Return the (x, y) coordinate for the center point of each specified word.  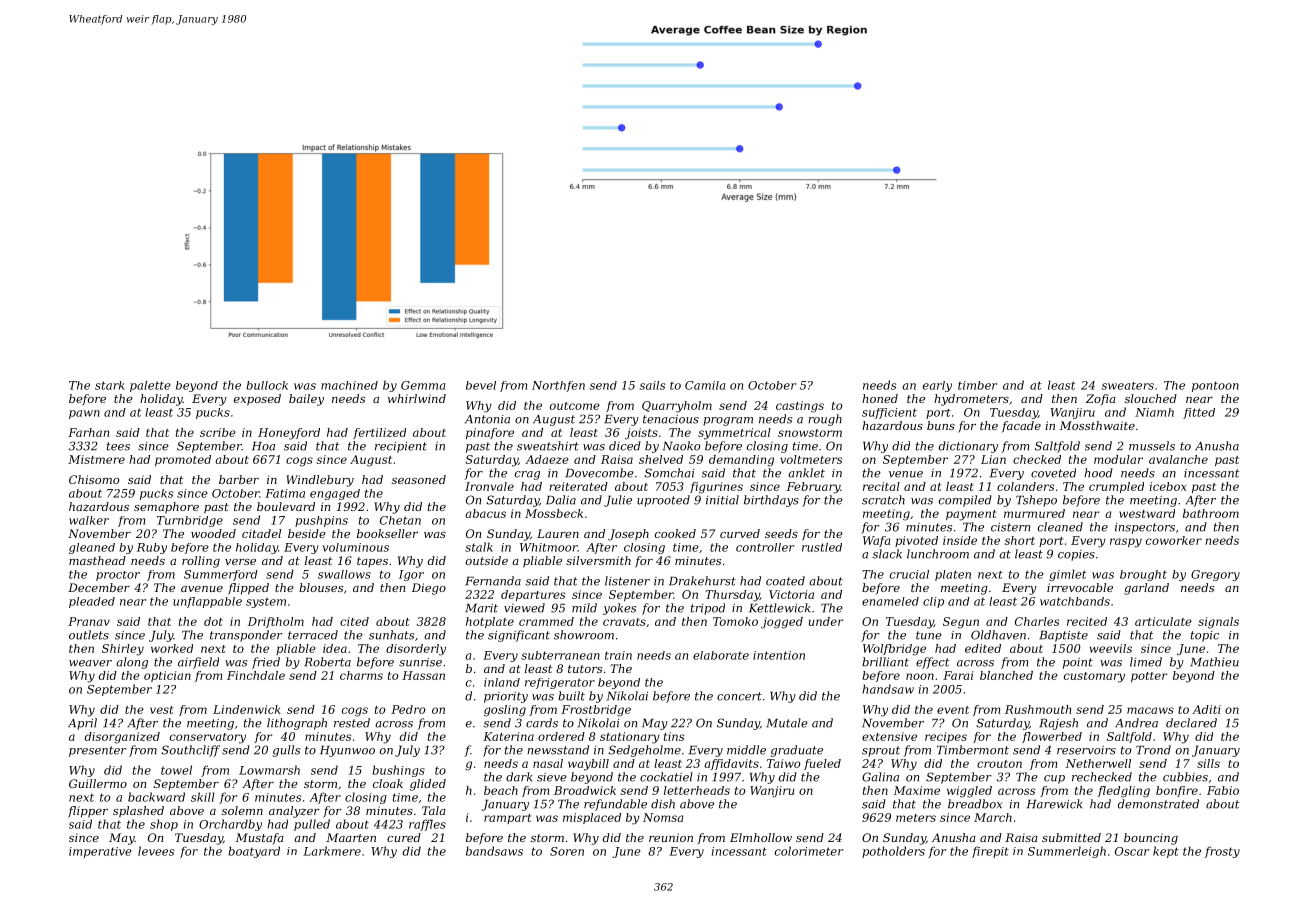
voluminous (355, 547)
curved (740, 533)
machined (349, 385)
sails (652, 385)
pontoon (1215, 386)
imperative (100, 852)
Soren (567, 851)
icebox (1167, 486)
